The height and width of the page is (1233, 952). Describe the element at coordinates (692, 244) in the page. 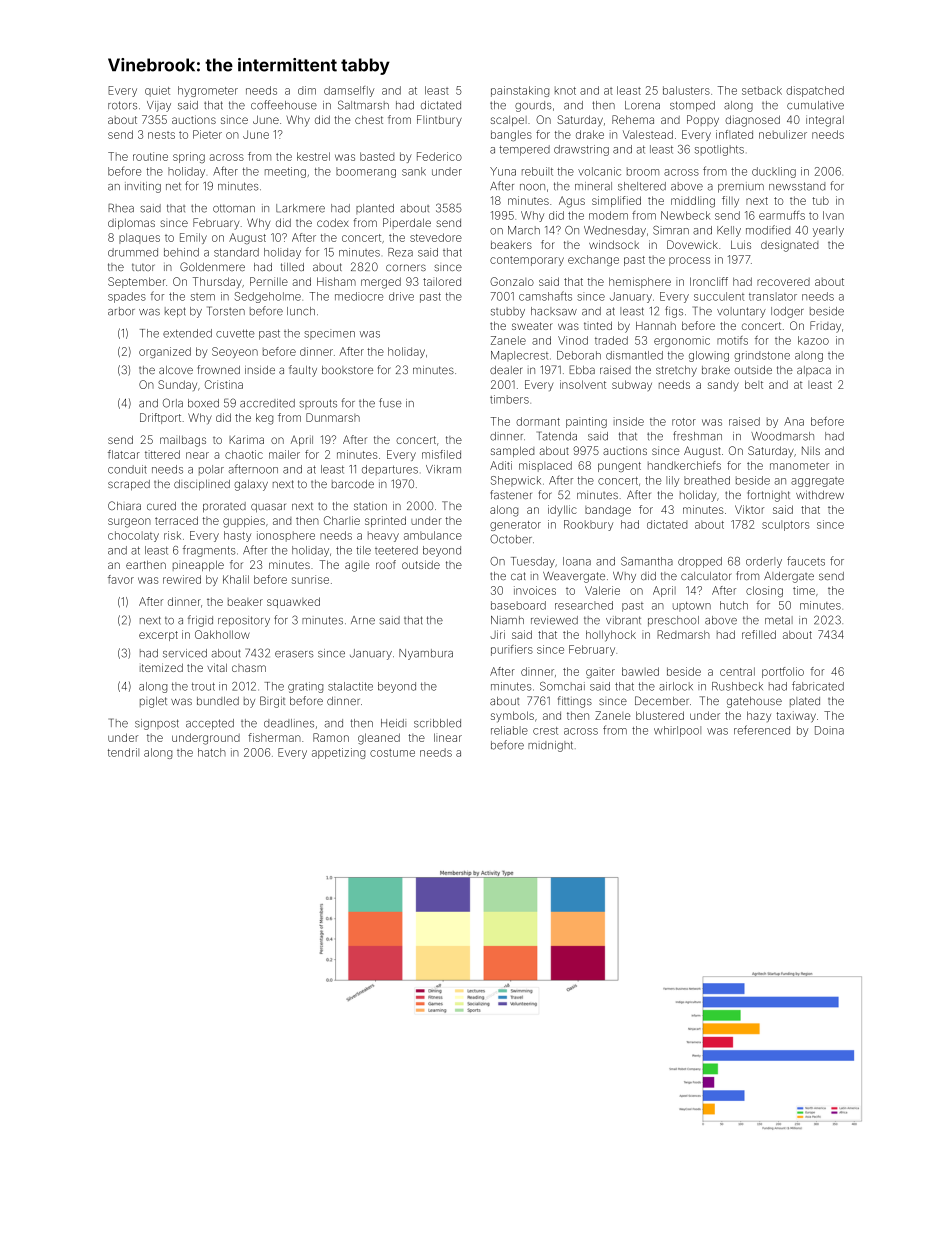

I see `Dovewick` at that location.
